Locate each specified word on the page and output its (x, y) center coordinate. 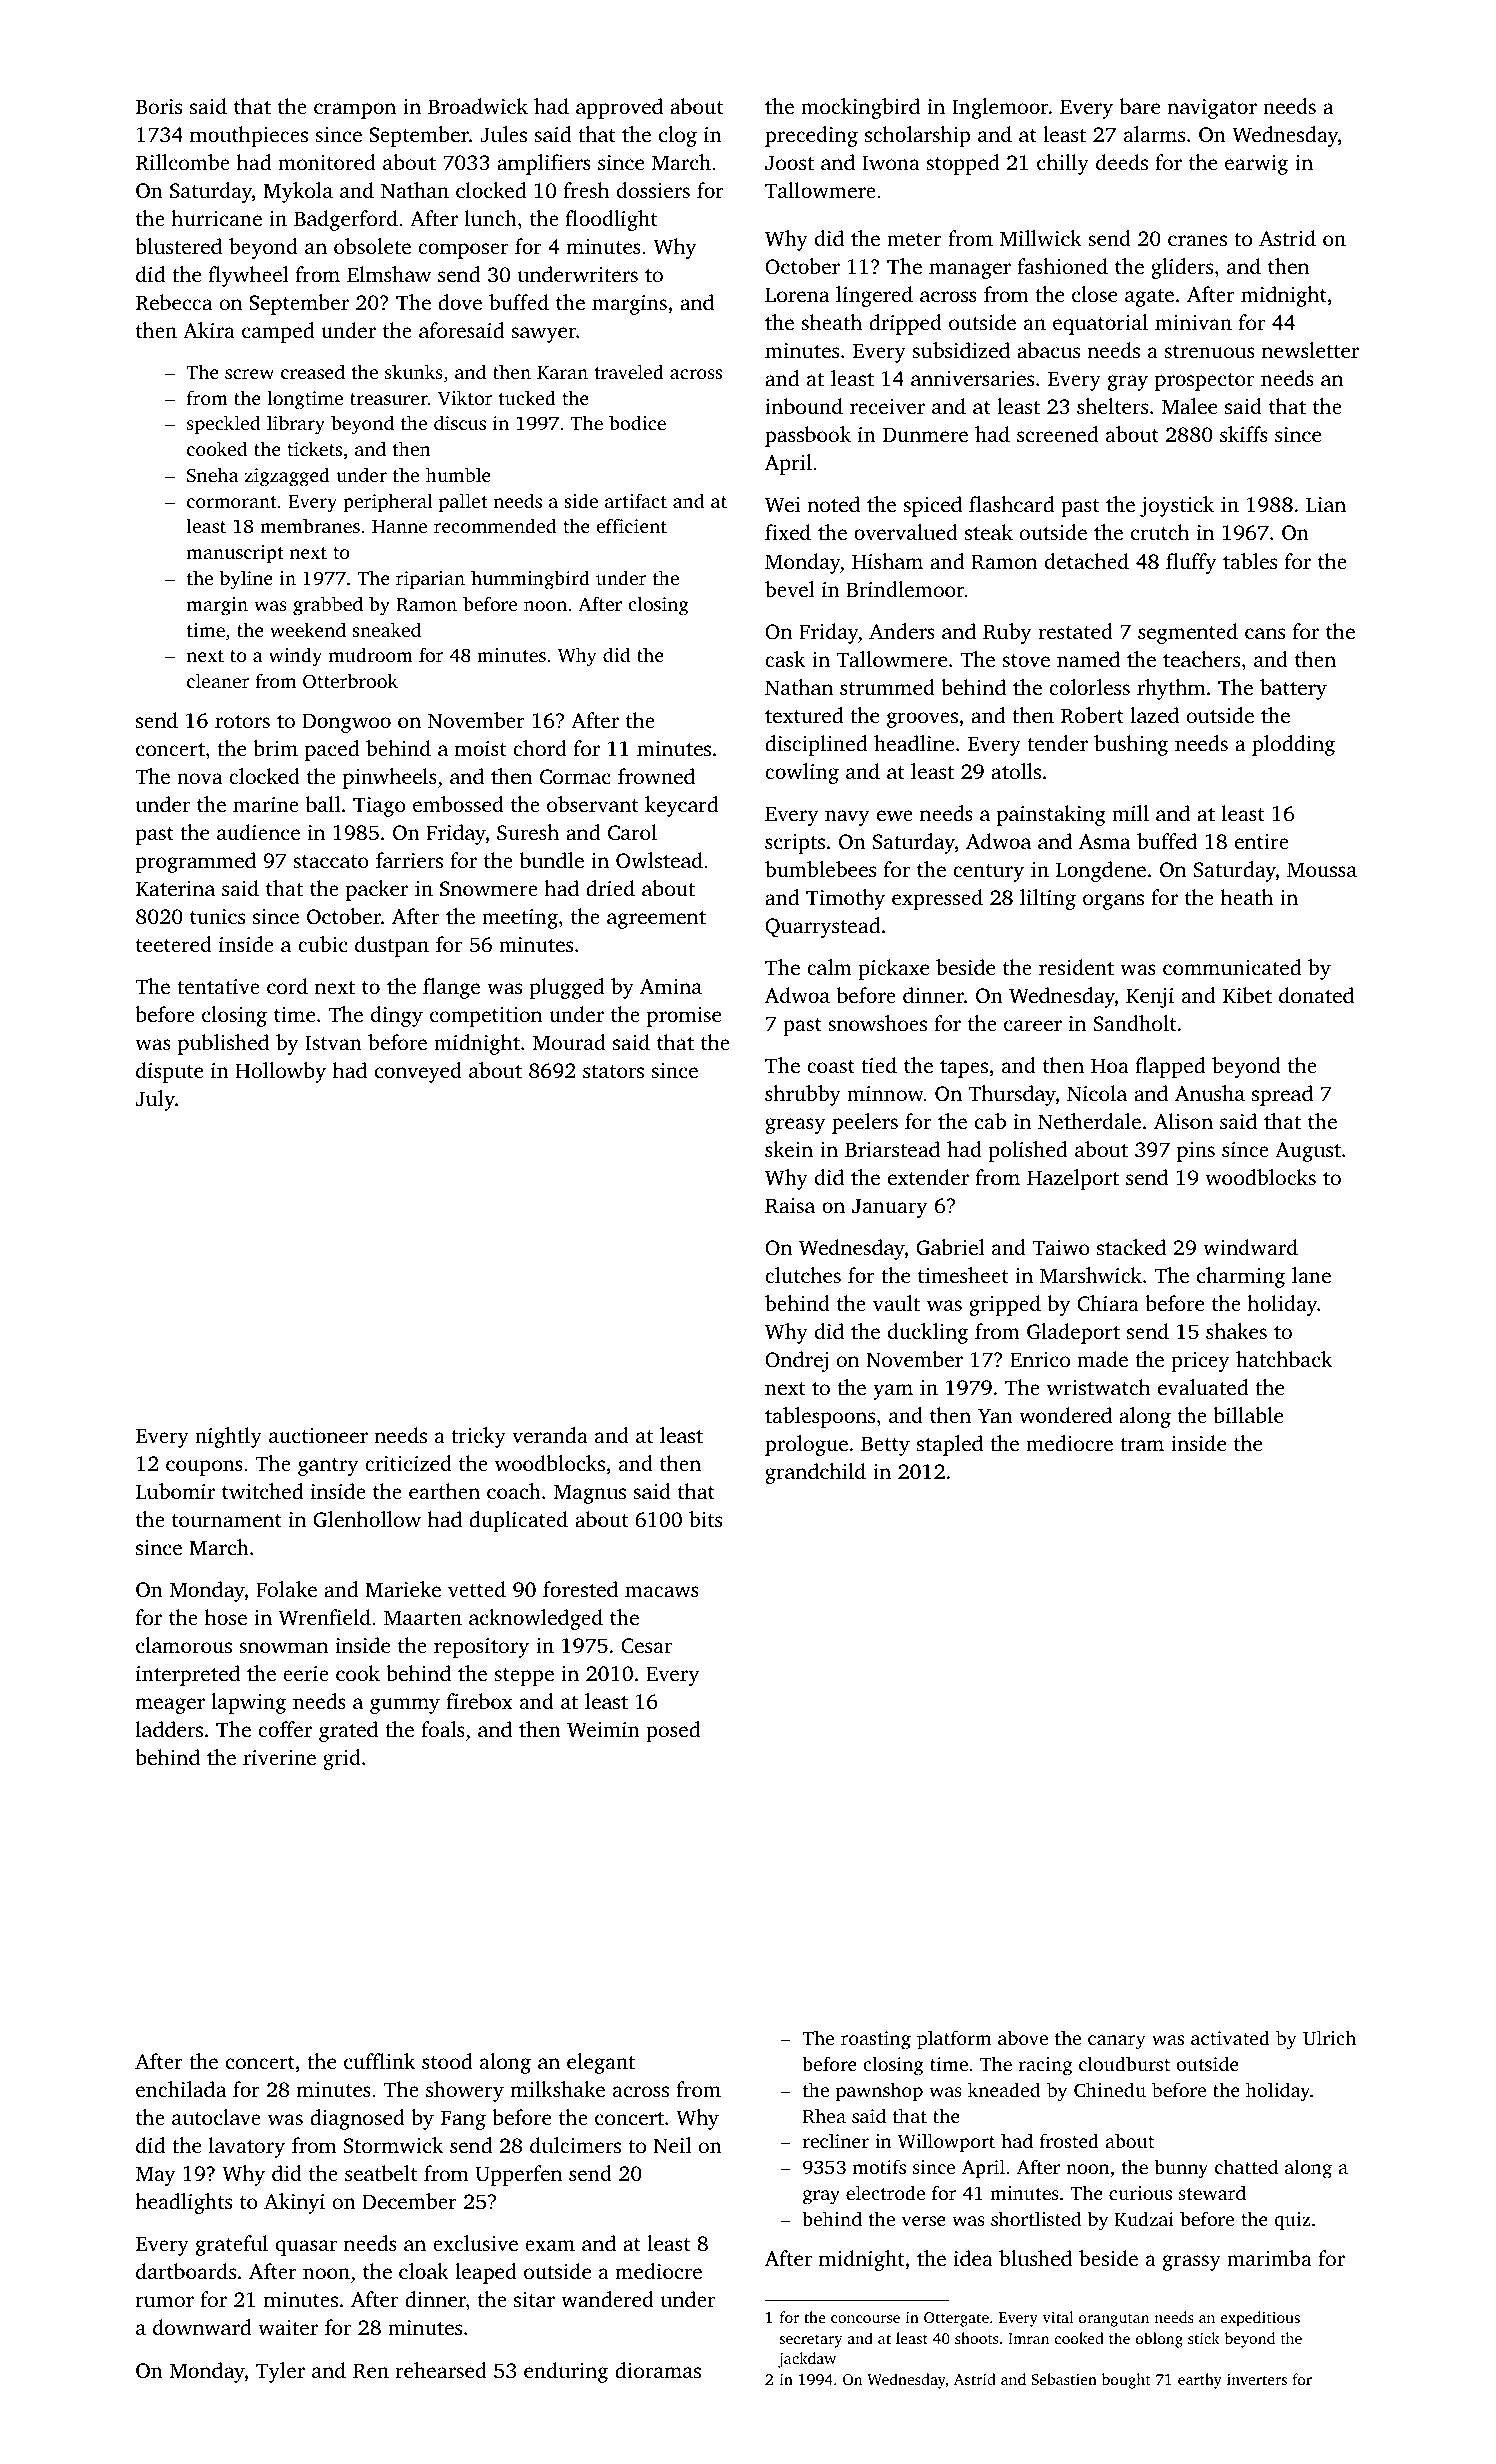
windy (295, 657)
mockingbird (860, 108)
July (155, 1100)
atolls (1016, 771)
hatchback (1284, 1359)
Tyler (280, 2372)
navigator (1212, 109)
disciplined (816, 745)
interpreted (188, 1675)
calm (829, 967)
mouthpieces (249, 136)
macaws (662, 1591)
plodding (1293, 745)
